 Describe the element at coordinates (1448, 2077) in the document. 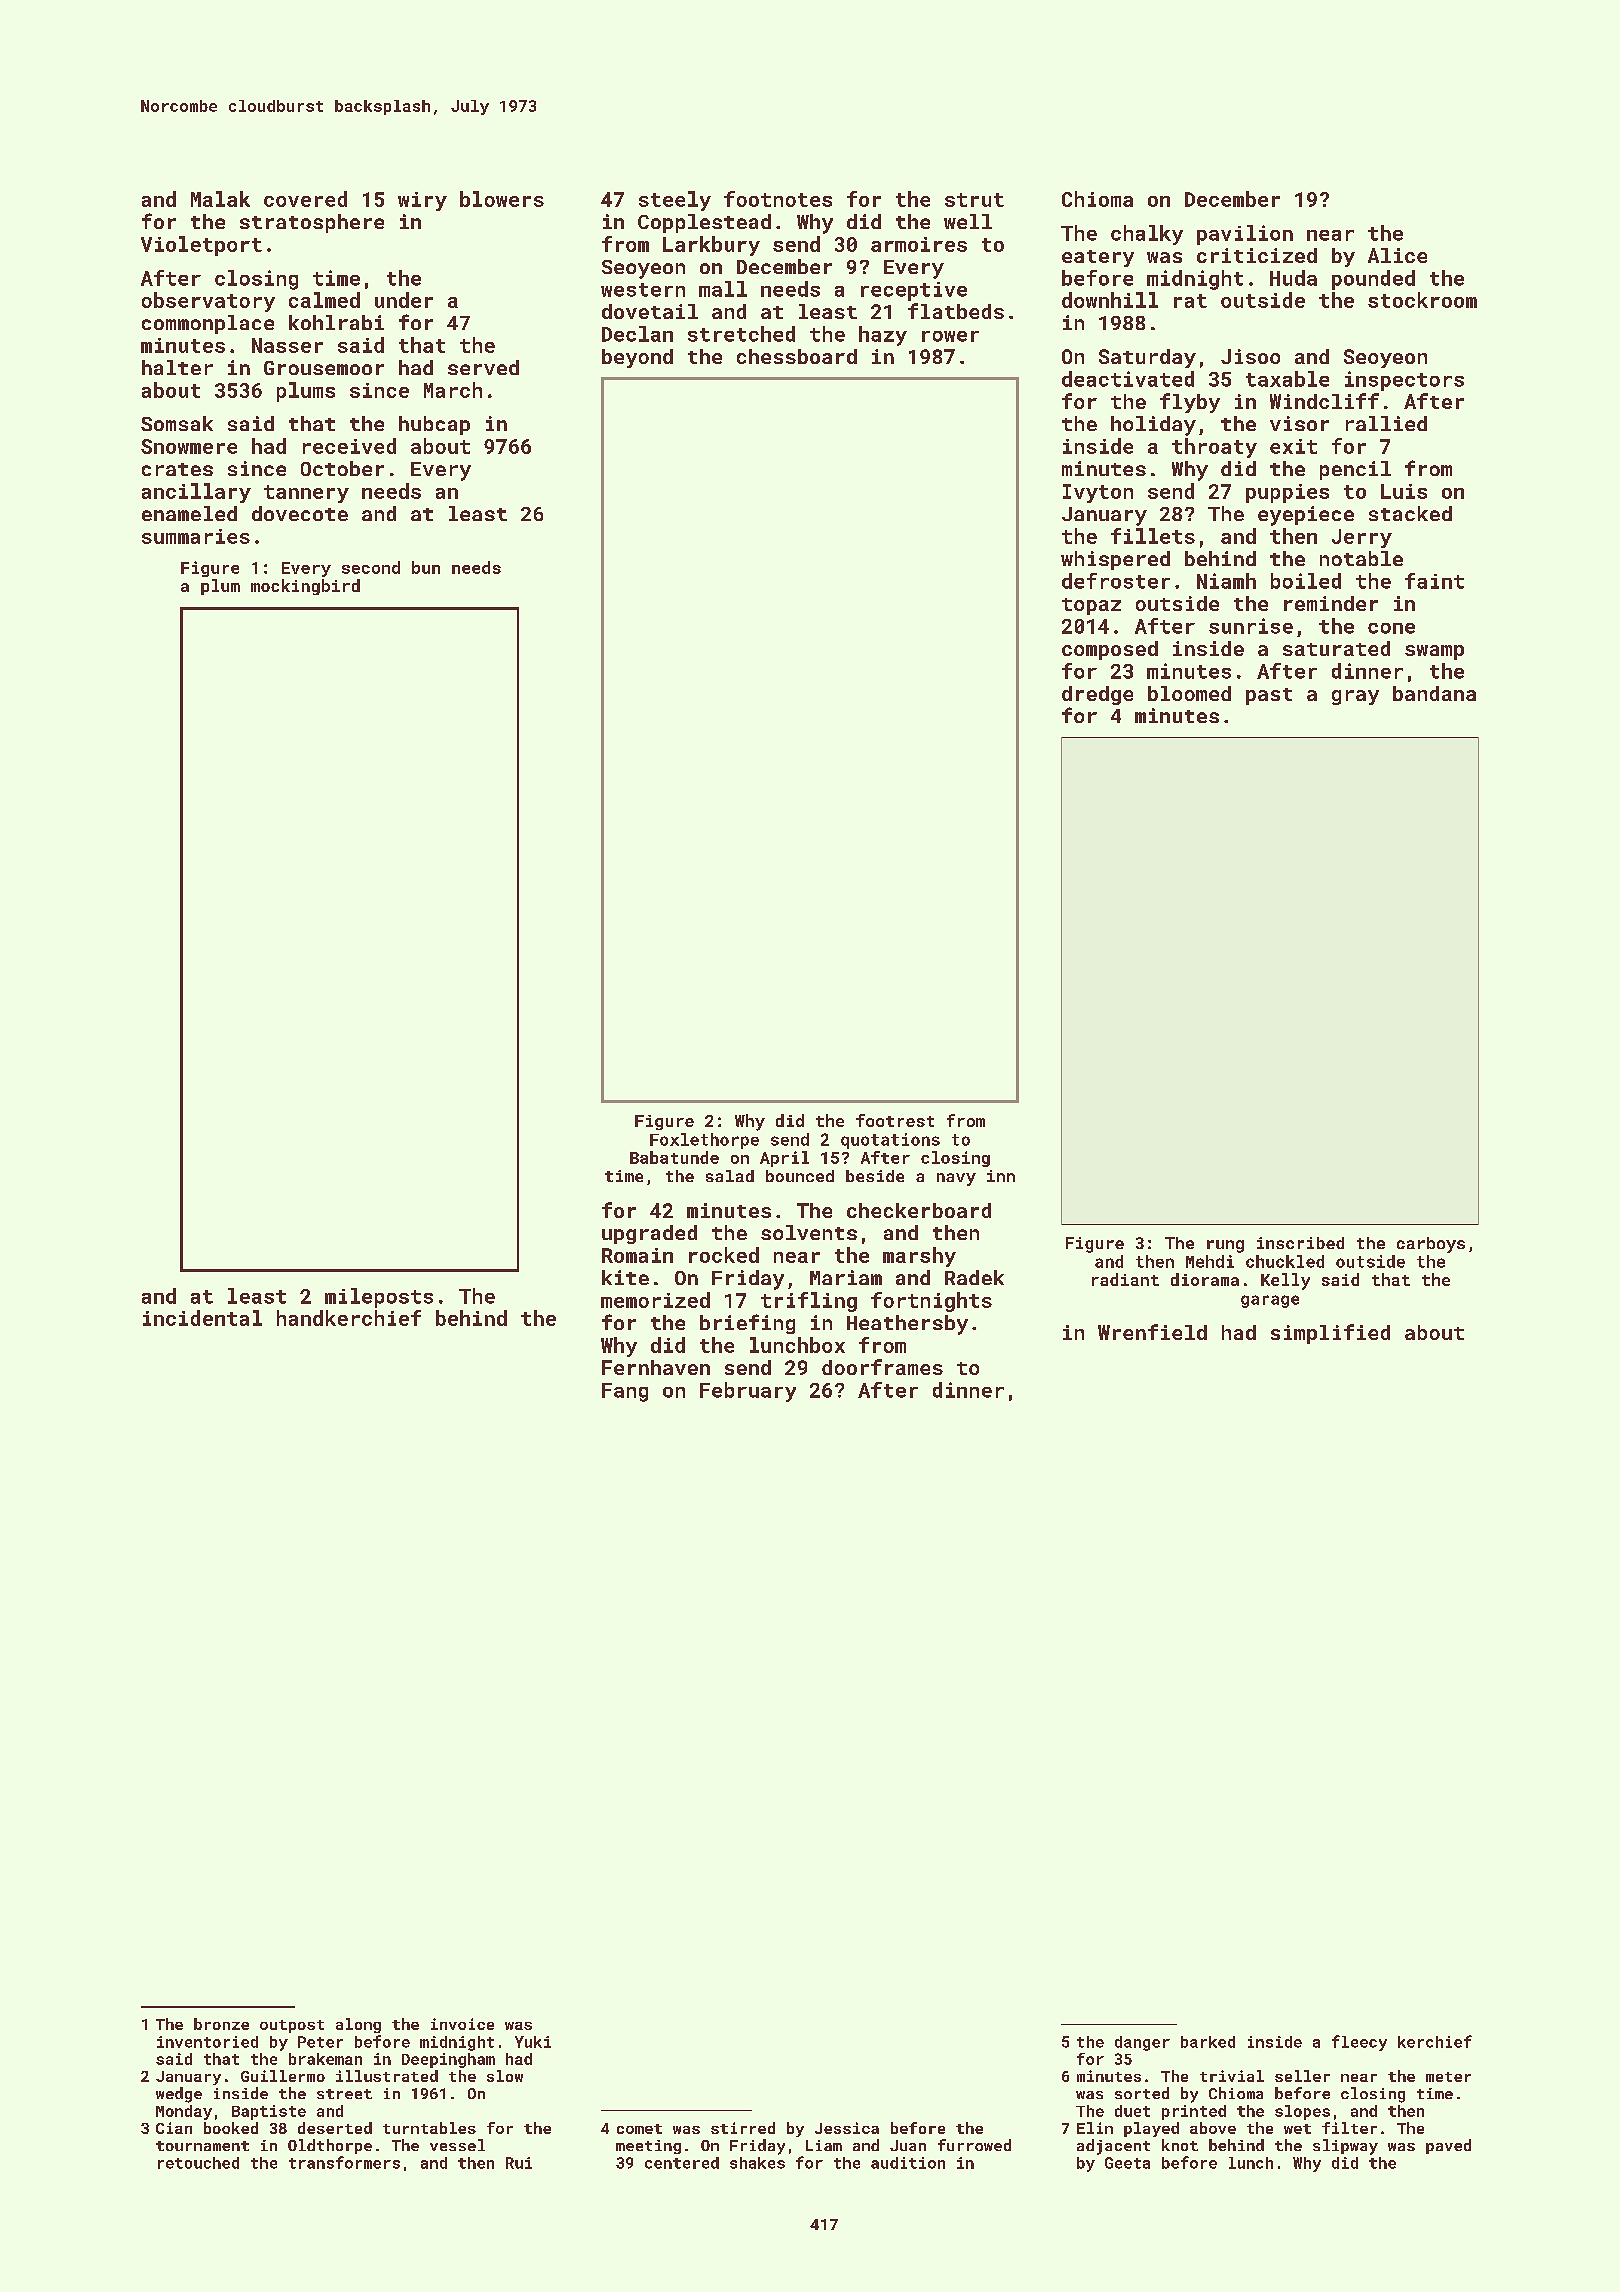

I see `meter` at that location.
